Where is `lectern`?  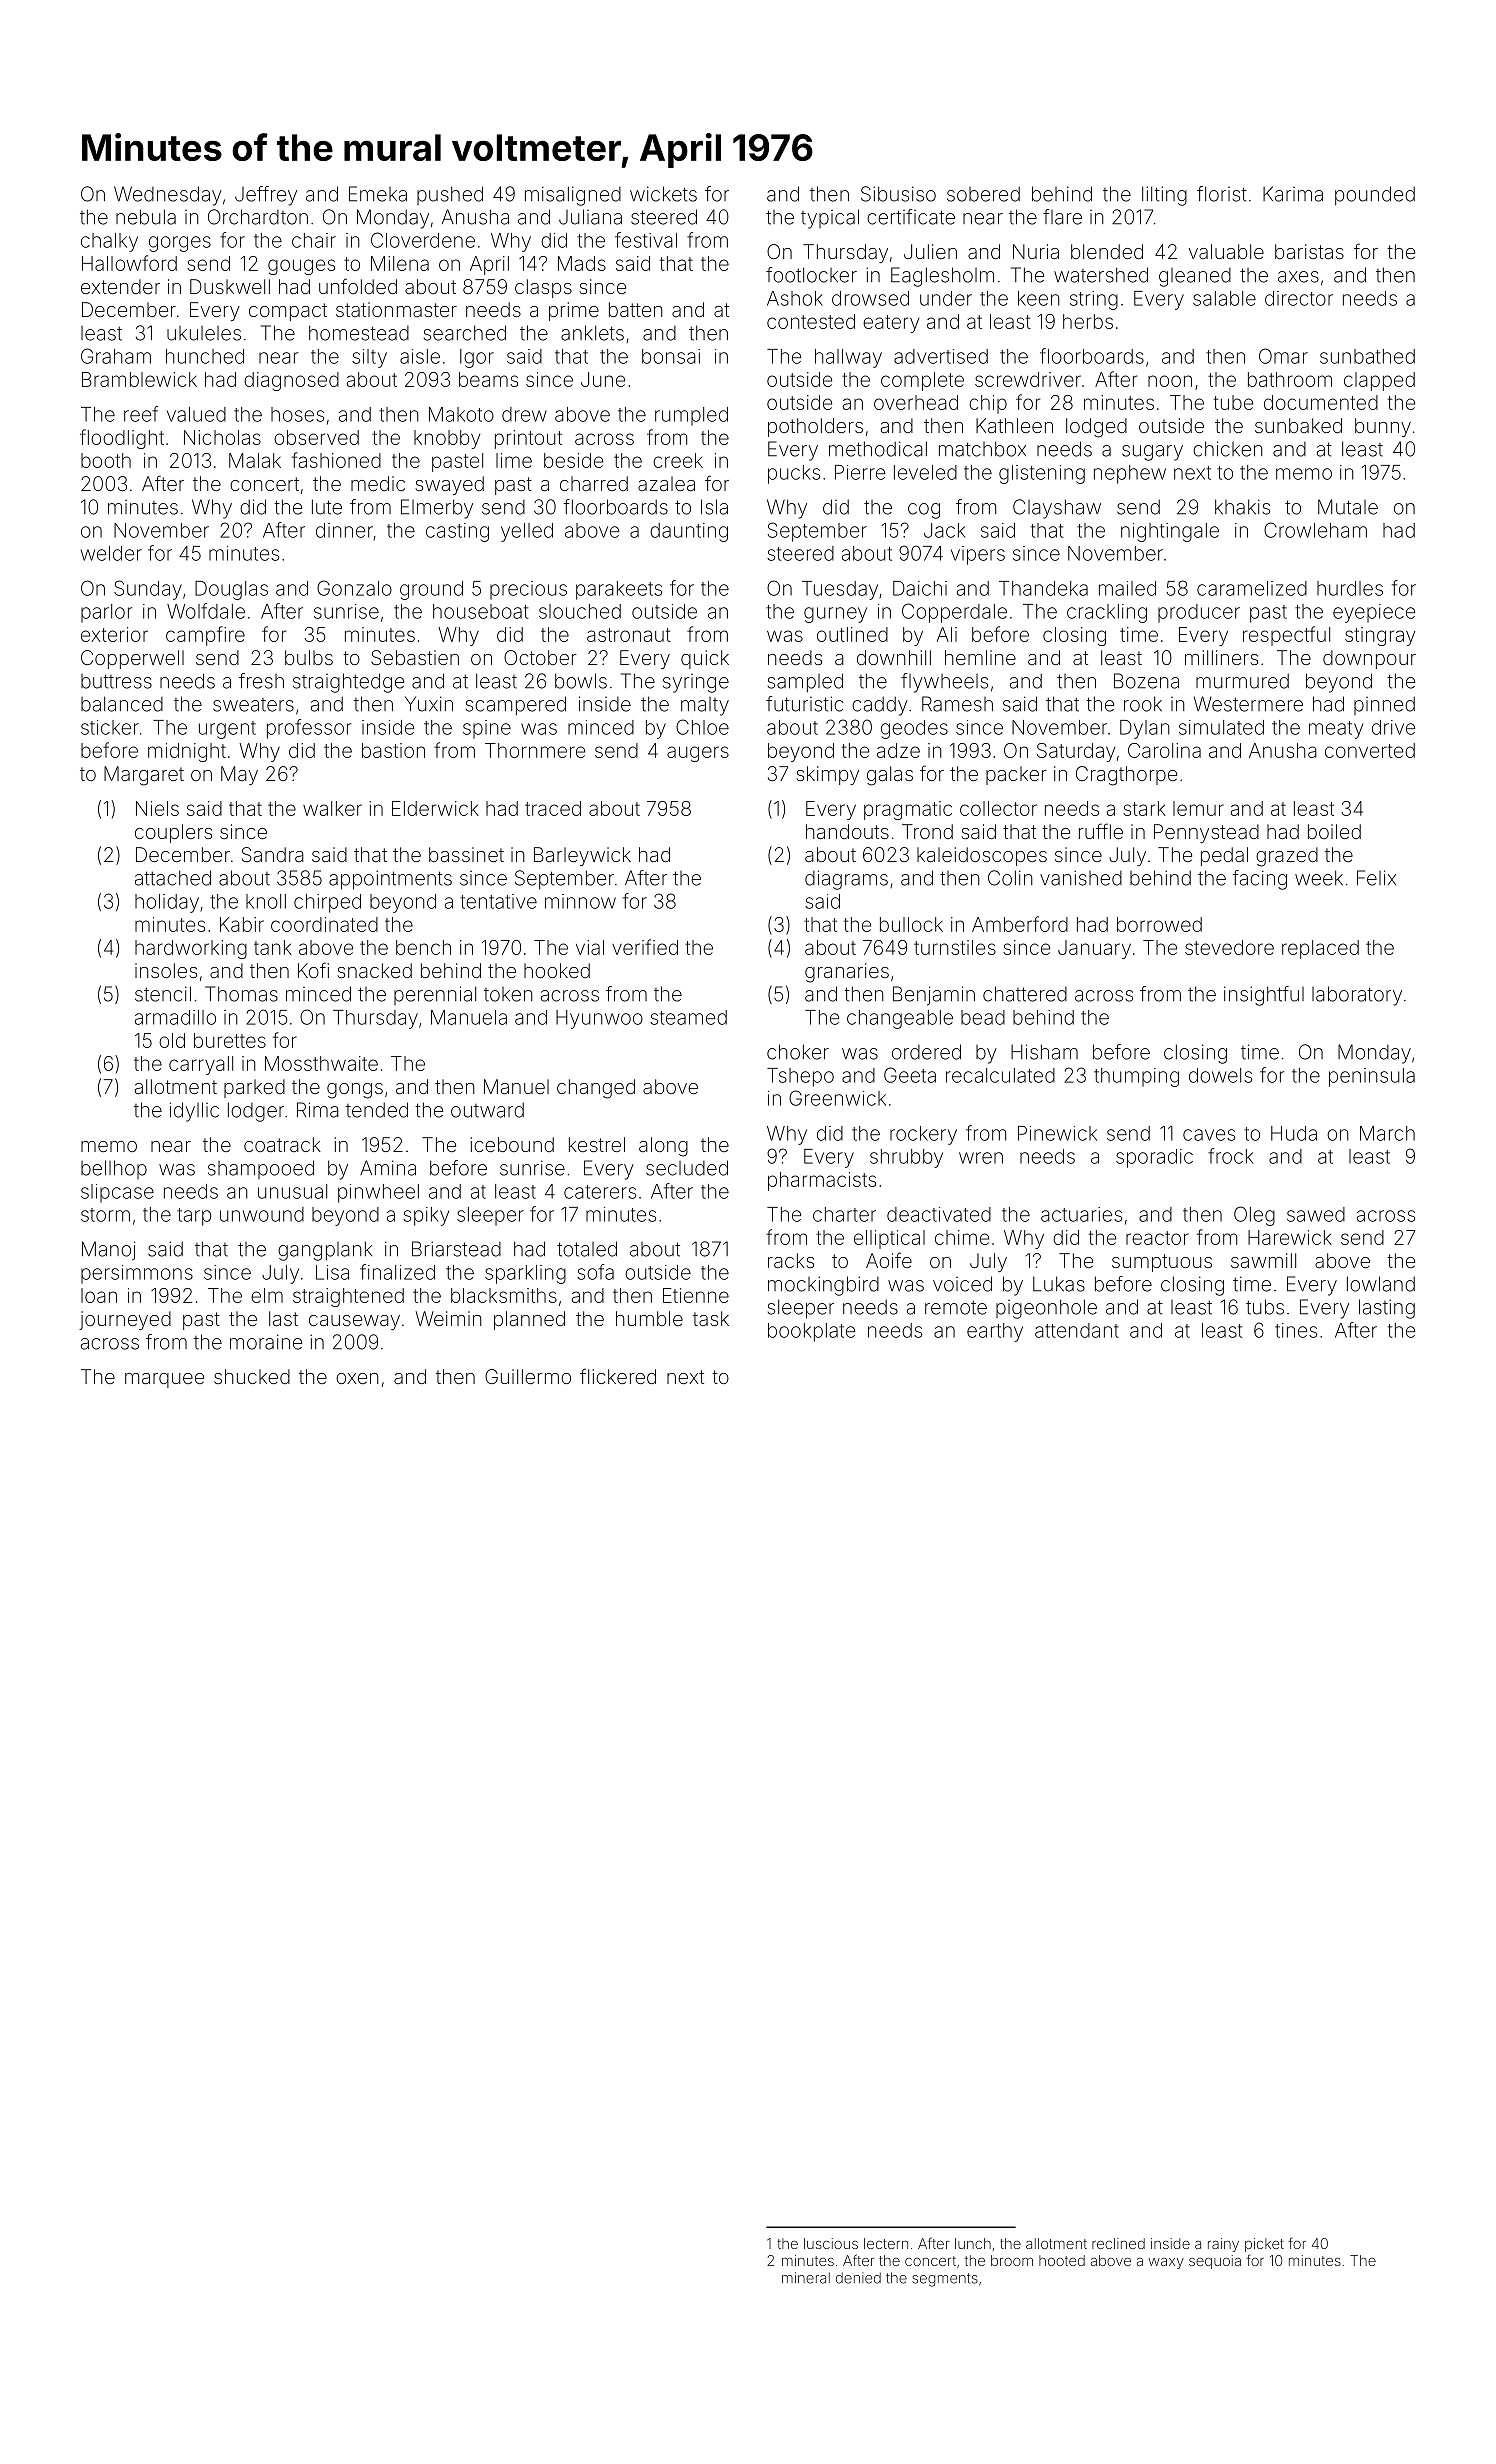 lectern is located at coordinates (886, 2243).
